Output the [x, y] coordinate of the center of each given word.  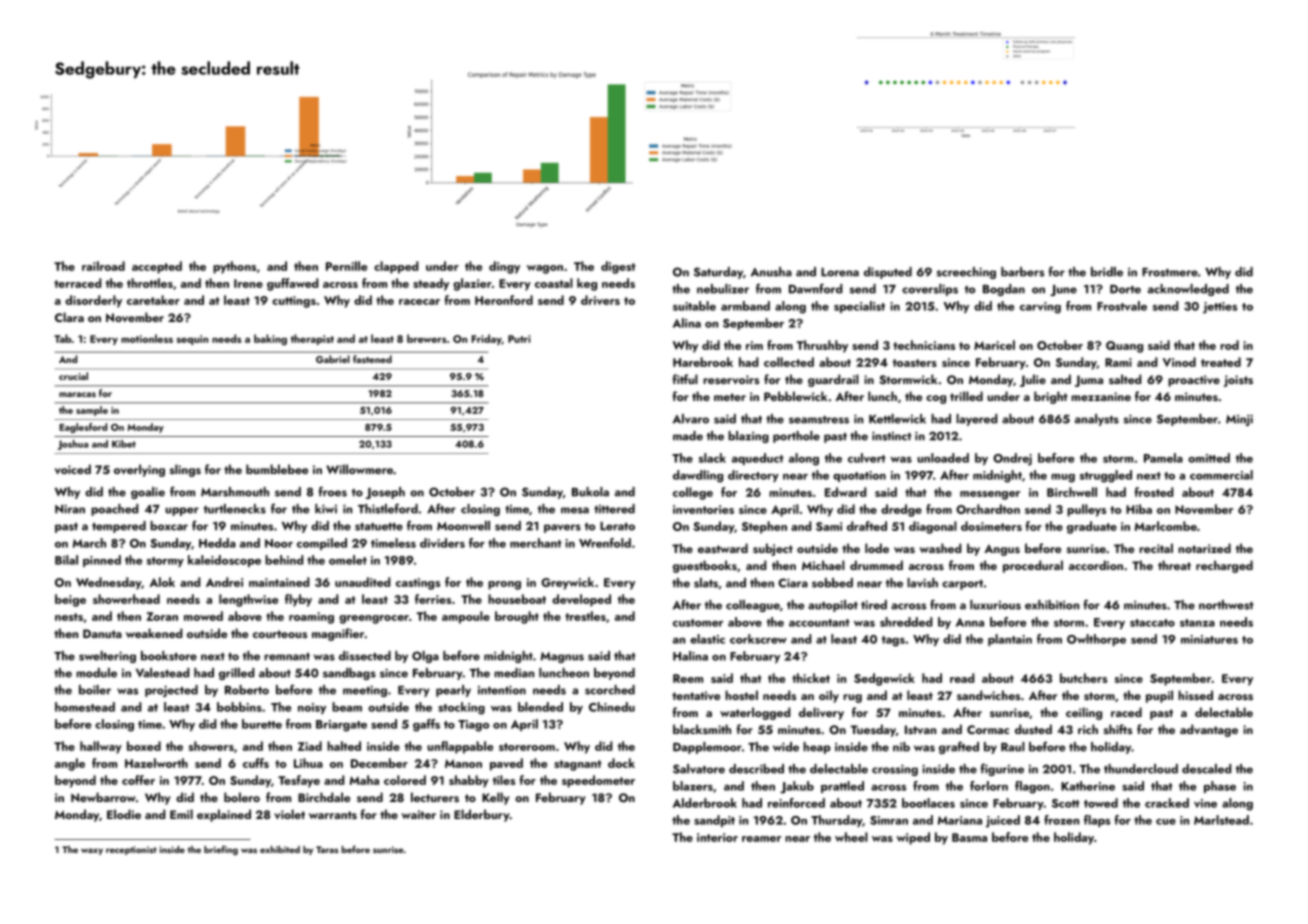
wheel [851, 837]
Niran [70, 509]
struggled [1105, 476]
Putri [519, 339]
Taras [327, 849]
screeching [966, 273]
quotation [859, 476]
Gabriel [333, 359]
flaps [1097, 821]
